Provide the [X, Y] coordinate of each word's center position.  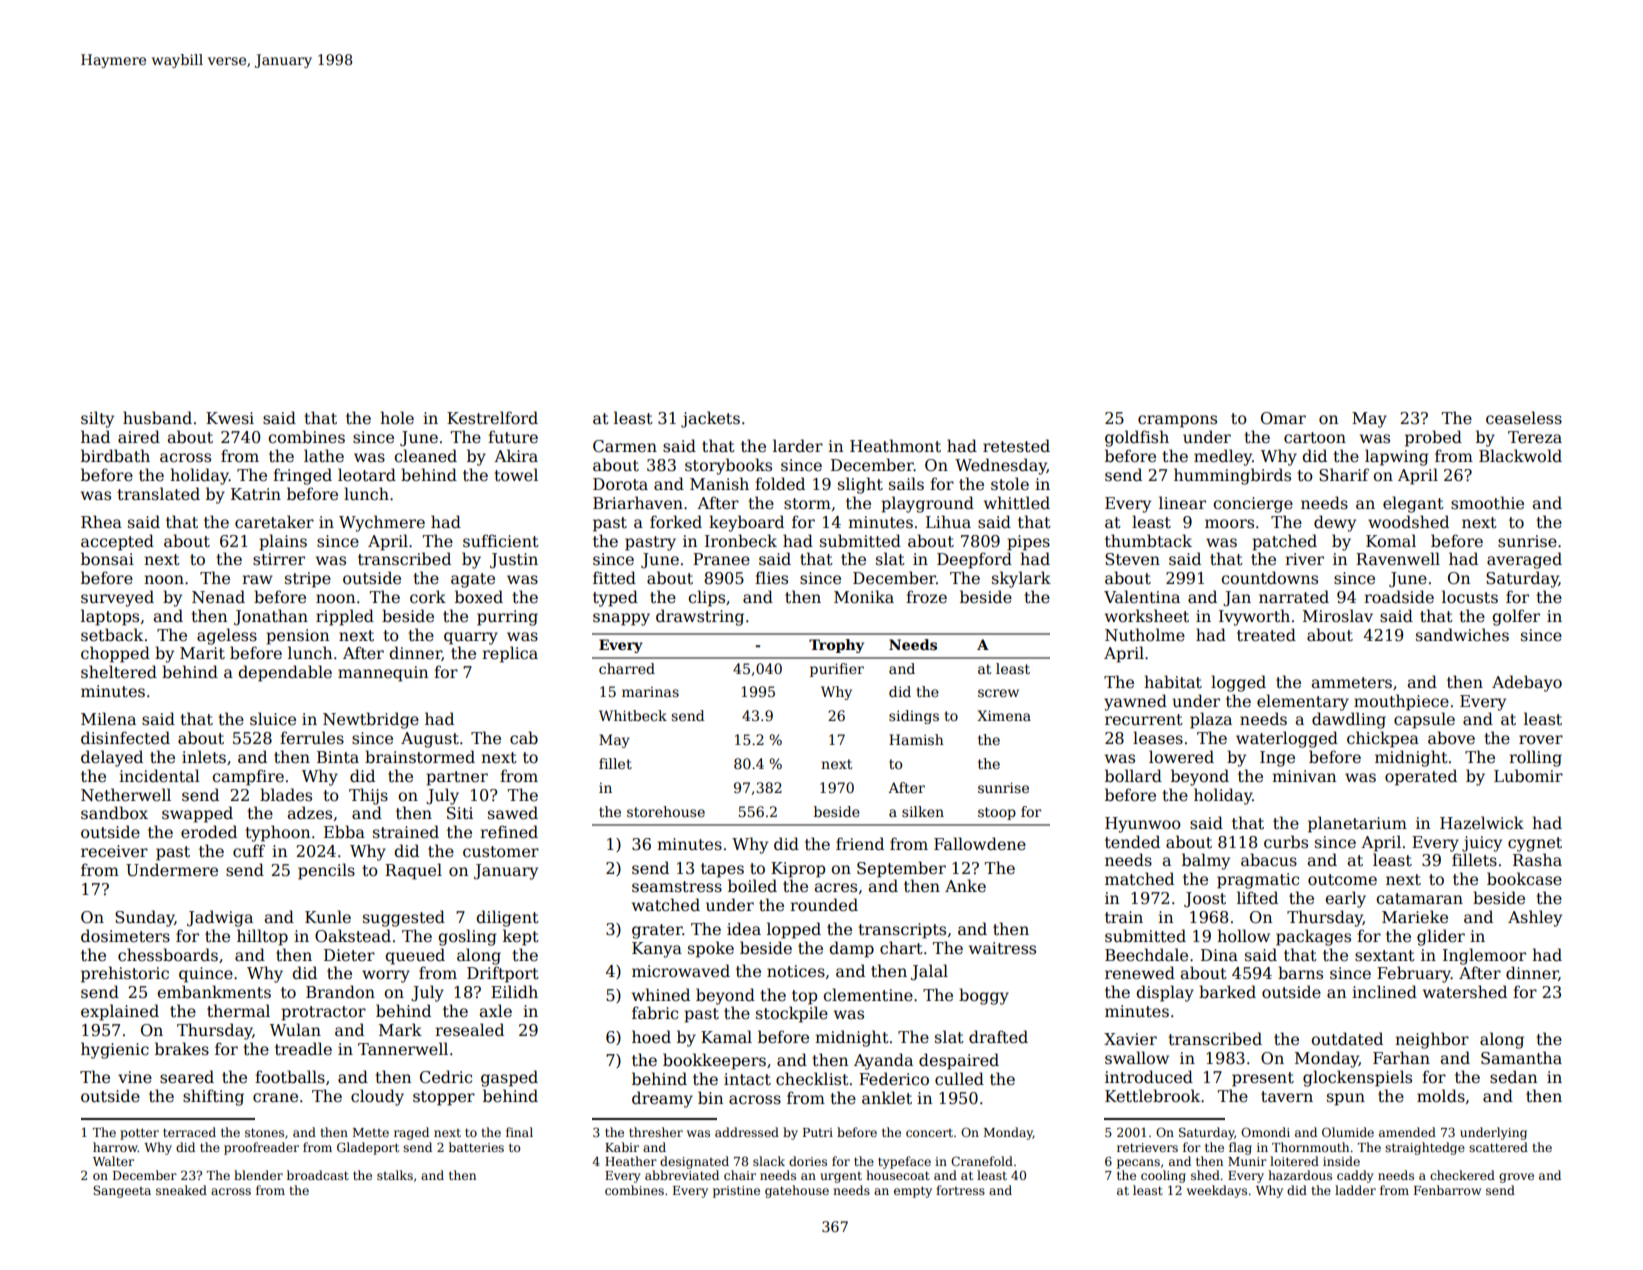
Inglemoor [1484, 956]
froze [926, 597]
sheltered [119, 672]
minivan [1304, 776]
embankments [214, 992]
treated [1266, 635]
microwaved [681, 971]
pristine [736, 1192]
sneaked [181, 1190]
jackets [710, 419]
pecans [1138, 1164]
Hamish [916, 739]
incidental [159, 776]
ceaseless [1524, 418]
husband [157, 418]
